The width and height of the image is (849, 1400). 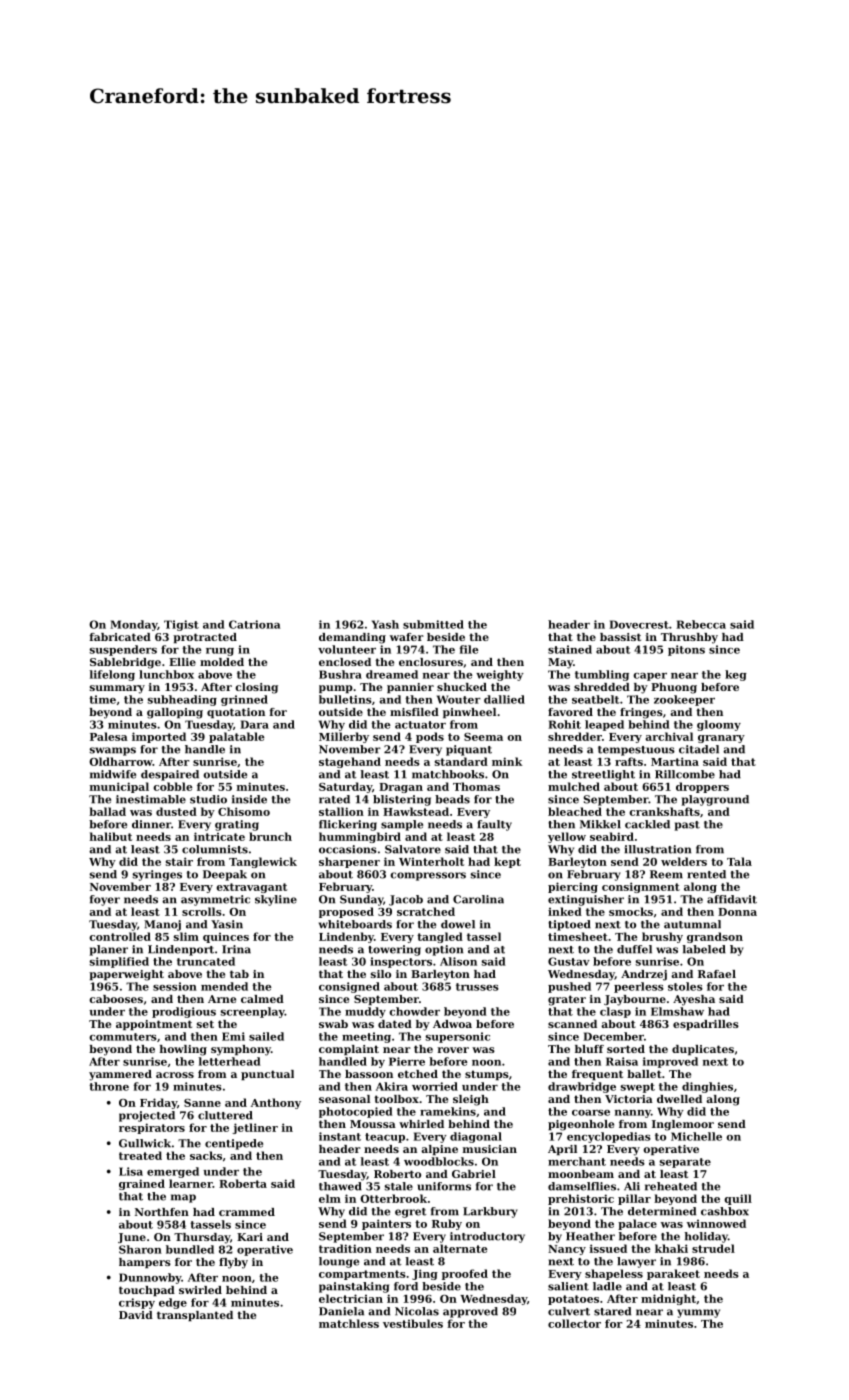 What do you see at coordinates (639, 624) in the image?
I see `Dovecrest` at bounding box center [639, 624].
